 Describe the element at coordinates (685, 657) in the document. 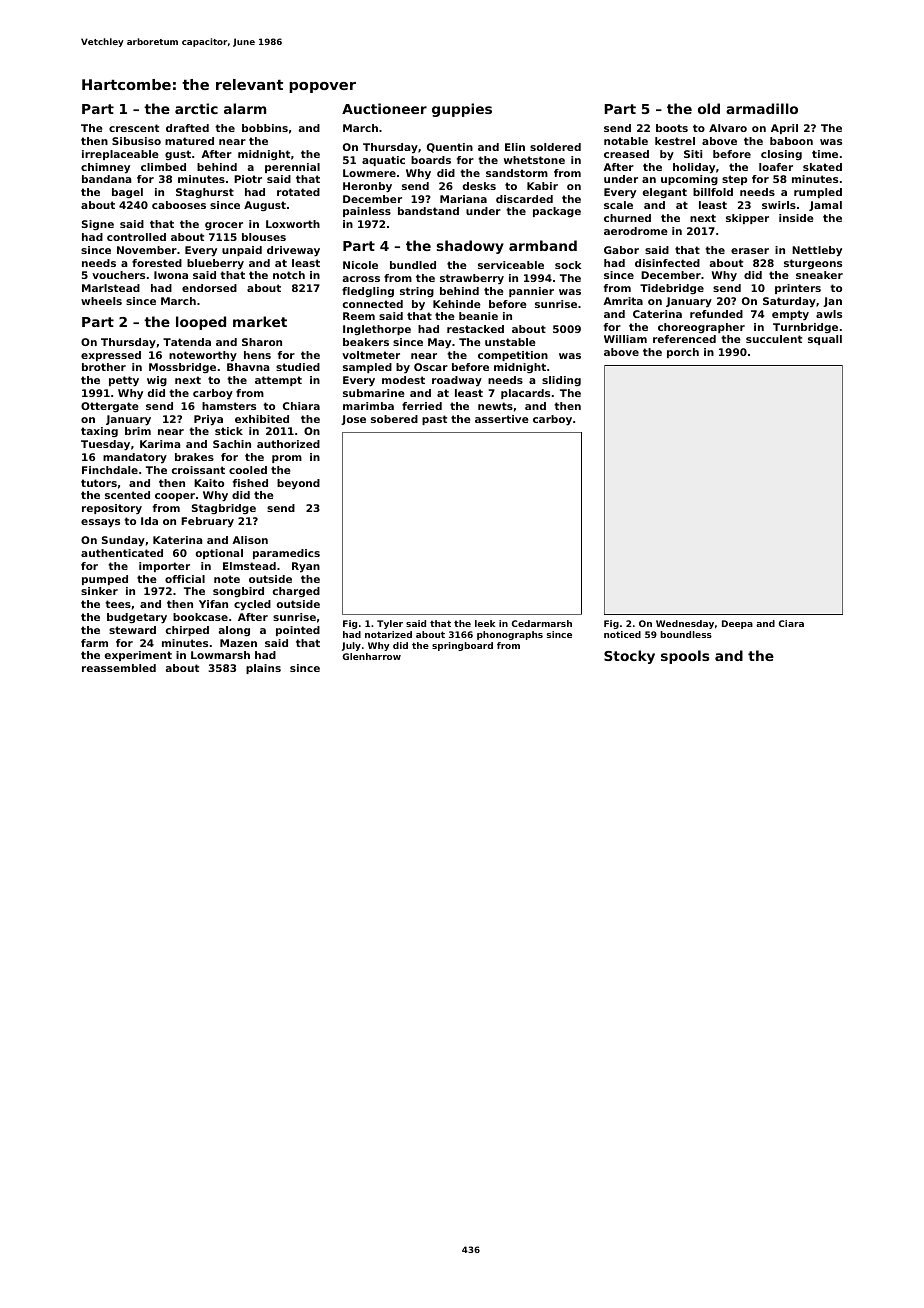

I see `spools` at that location.
